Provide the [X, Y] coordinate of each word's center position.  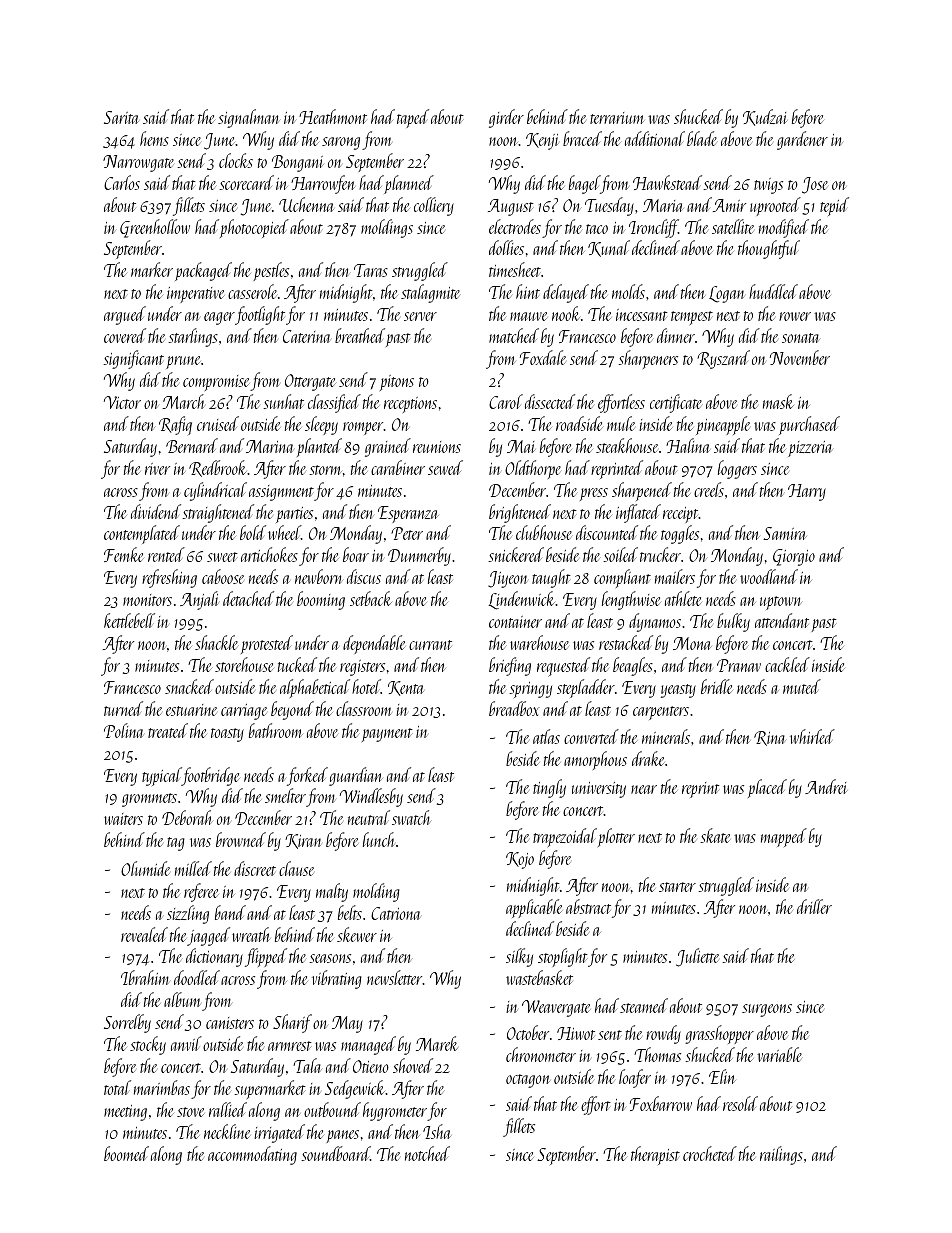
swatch [411, 817]
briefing [510, 666]
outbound [332, 1109]
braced [582, 138]
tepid [834, 206]
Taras [371, 270]
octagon [528, 1081]
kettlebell [129, 620]
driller [814, 906]
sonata [801, 338]
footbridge [211, 776]
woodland [769, 576]
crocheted [710, 1153]
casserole [252, 291]
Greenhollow [155, 228]
